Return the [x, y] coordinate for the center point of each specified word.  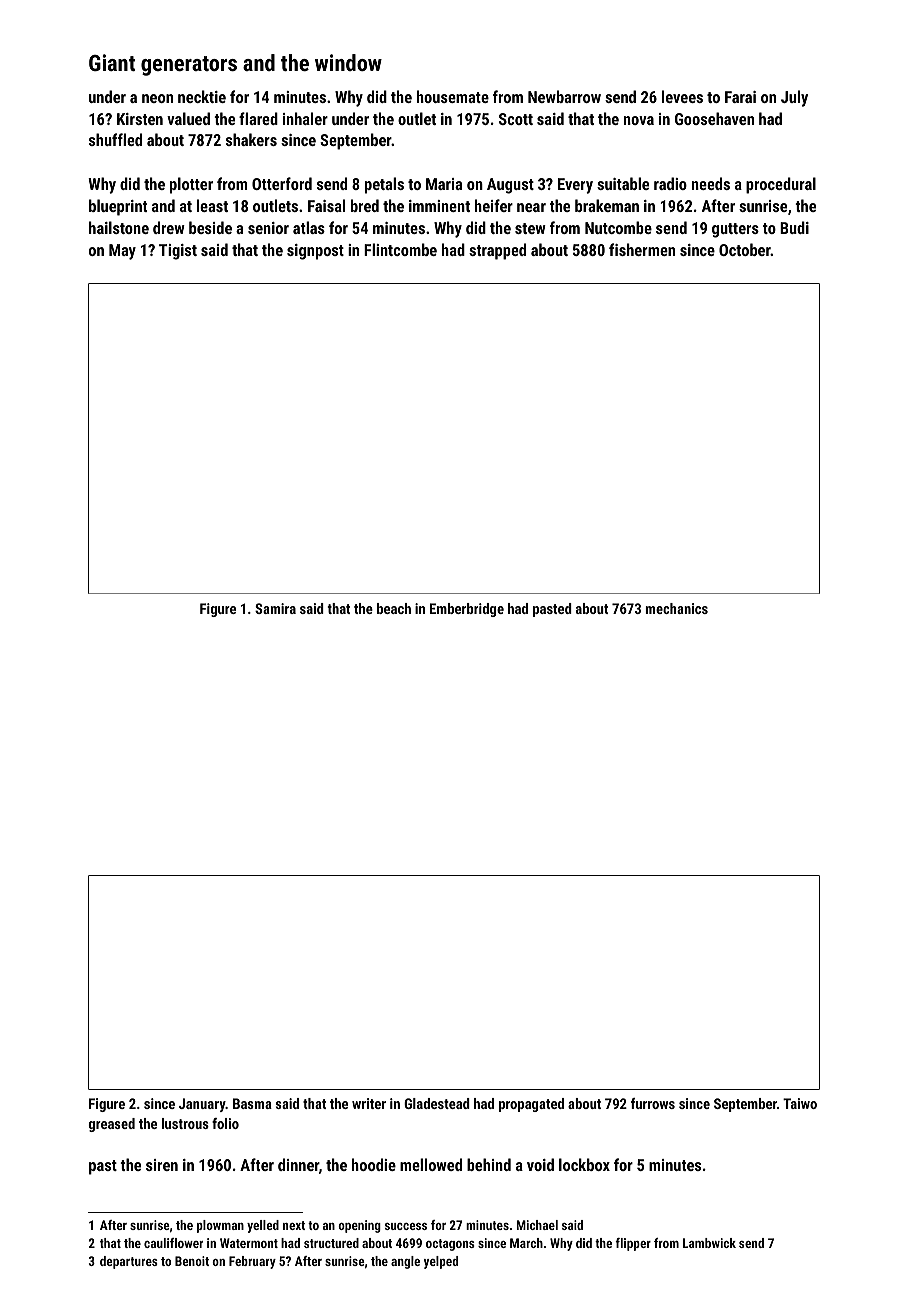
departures [129, 1262]
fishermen [642, 249]
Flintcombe [400, 249]
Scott [516, 119]
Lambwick [709, 1243]
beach [394, 608]
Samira [275, 608]
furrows [653, 1103]
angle [405, 1262]
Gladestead [437, 1103]
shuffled [115, 139]
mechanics [676, 608]
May [122, 252]
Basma [252, 1103]
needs [711, 183]
